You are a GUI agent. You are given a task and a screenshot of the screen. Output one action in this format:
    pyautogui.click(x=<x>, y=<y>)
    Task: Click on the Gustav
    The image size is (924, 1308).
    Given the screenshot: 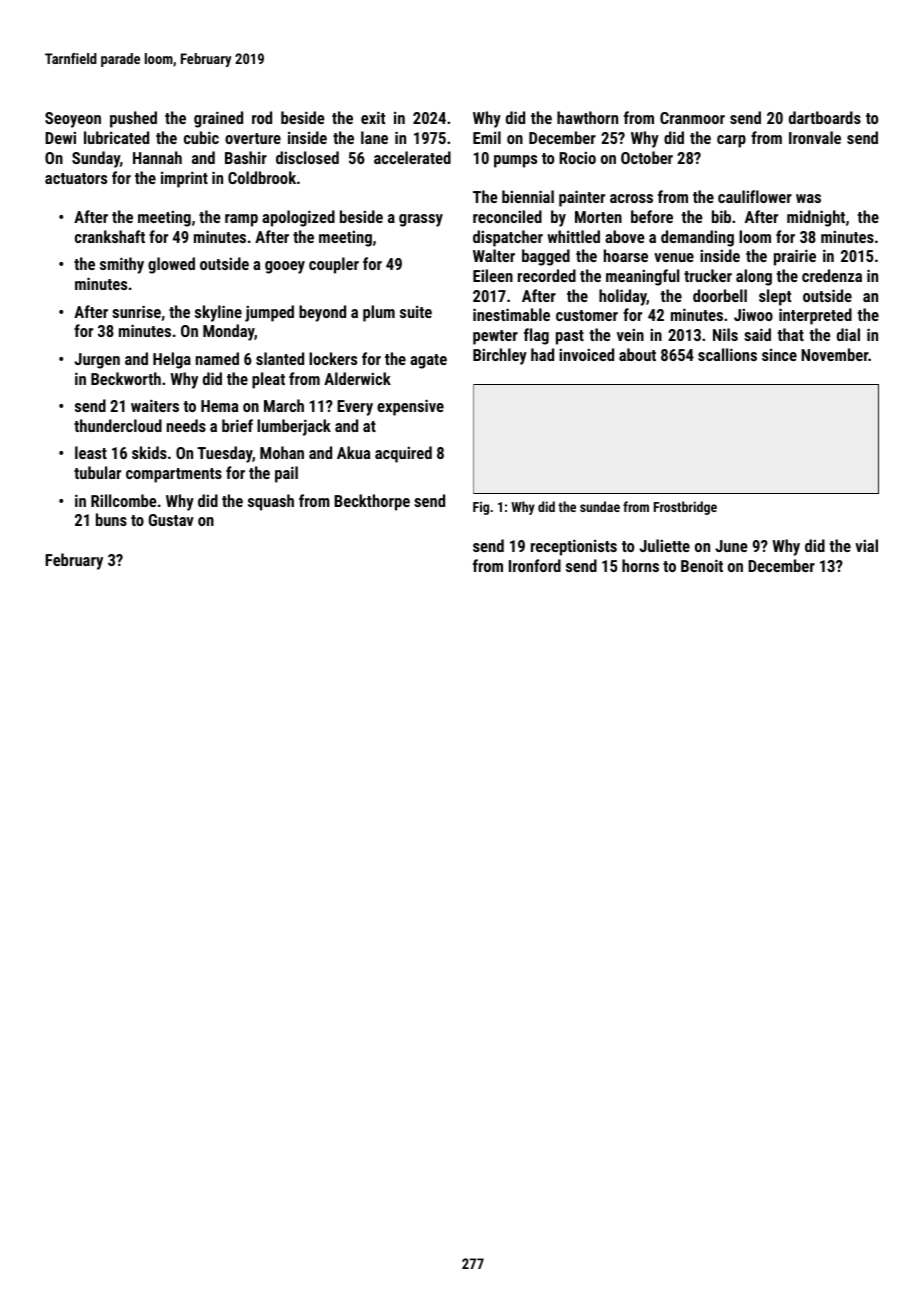 What is the action you would take?
    pyautogui.click(x=171, y=520)
